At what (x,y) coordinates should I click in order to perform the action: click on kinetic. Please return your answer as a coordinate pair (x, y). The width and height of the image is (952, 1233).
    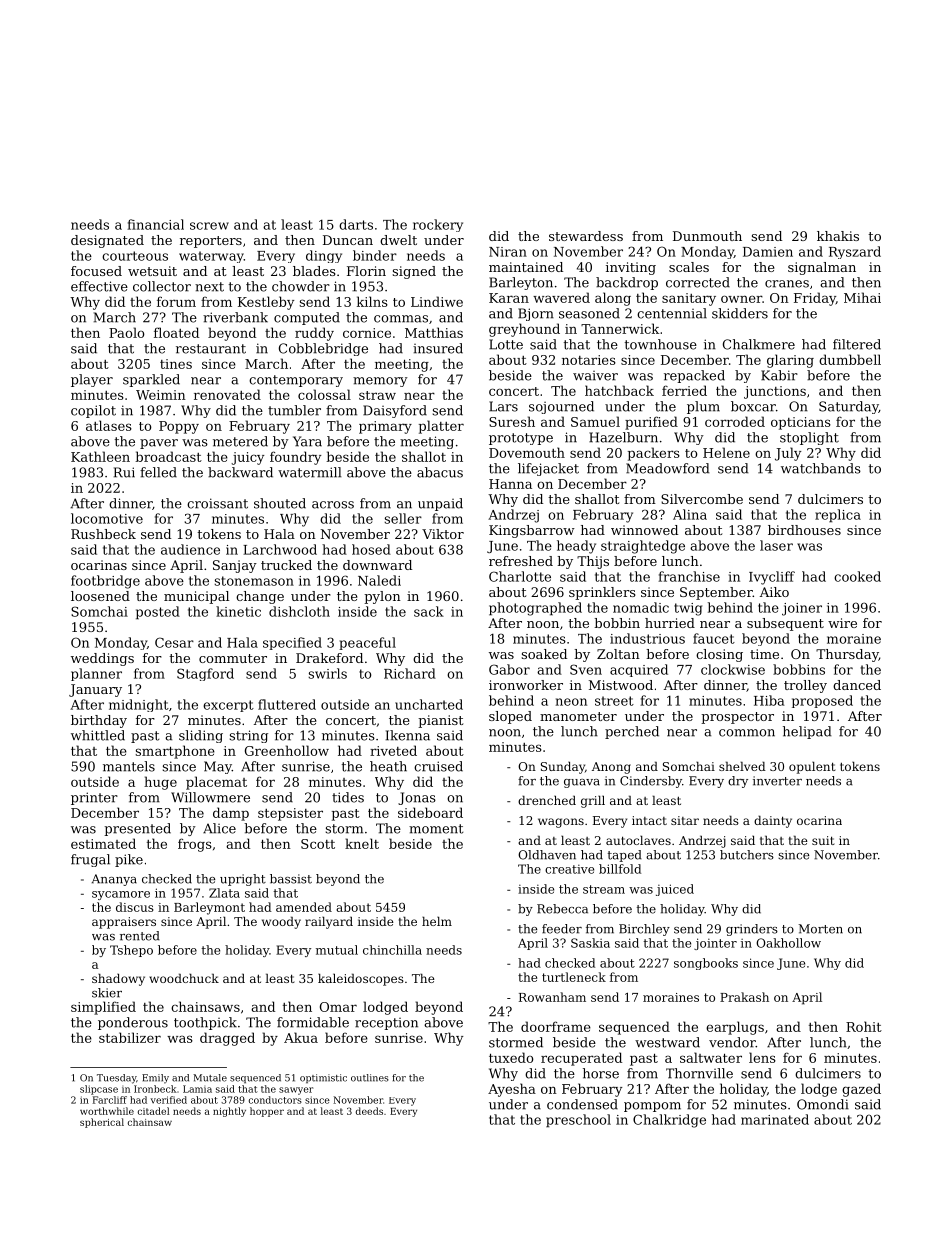
    Looking at the image, I should click on (238, 611).
